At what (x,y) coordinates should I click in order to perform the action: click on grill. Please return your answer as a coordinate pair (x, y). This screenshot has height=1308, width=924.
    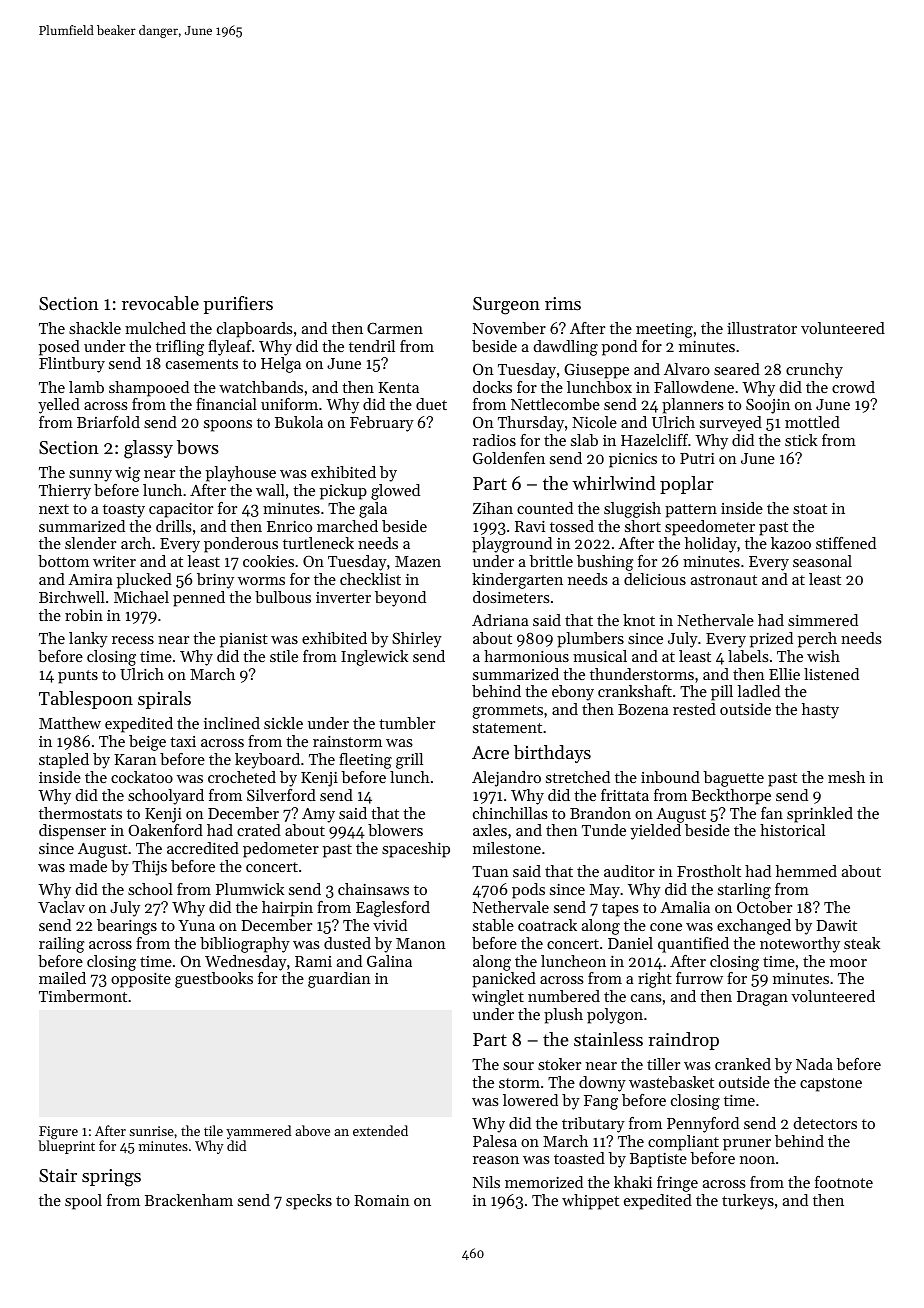
    Looking at the image, I should click on (409, 761).
